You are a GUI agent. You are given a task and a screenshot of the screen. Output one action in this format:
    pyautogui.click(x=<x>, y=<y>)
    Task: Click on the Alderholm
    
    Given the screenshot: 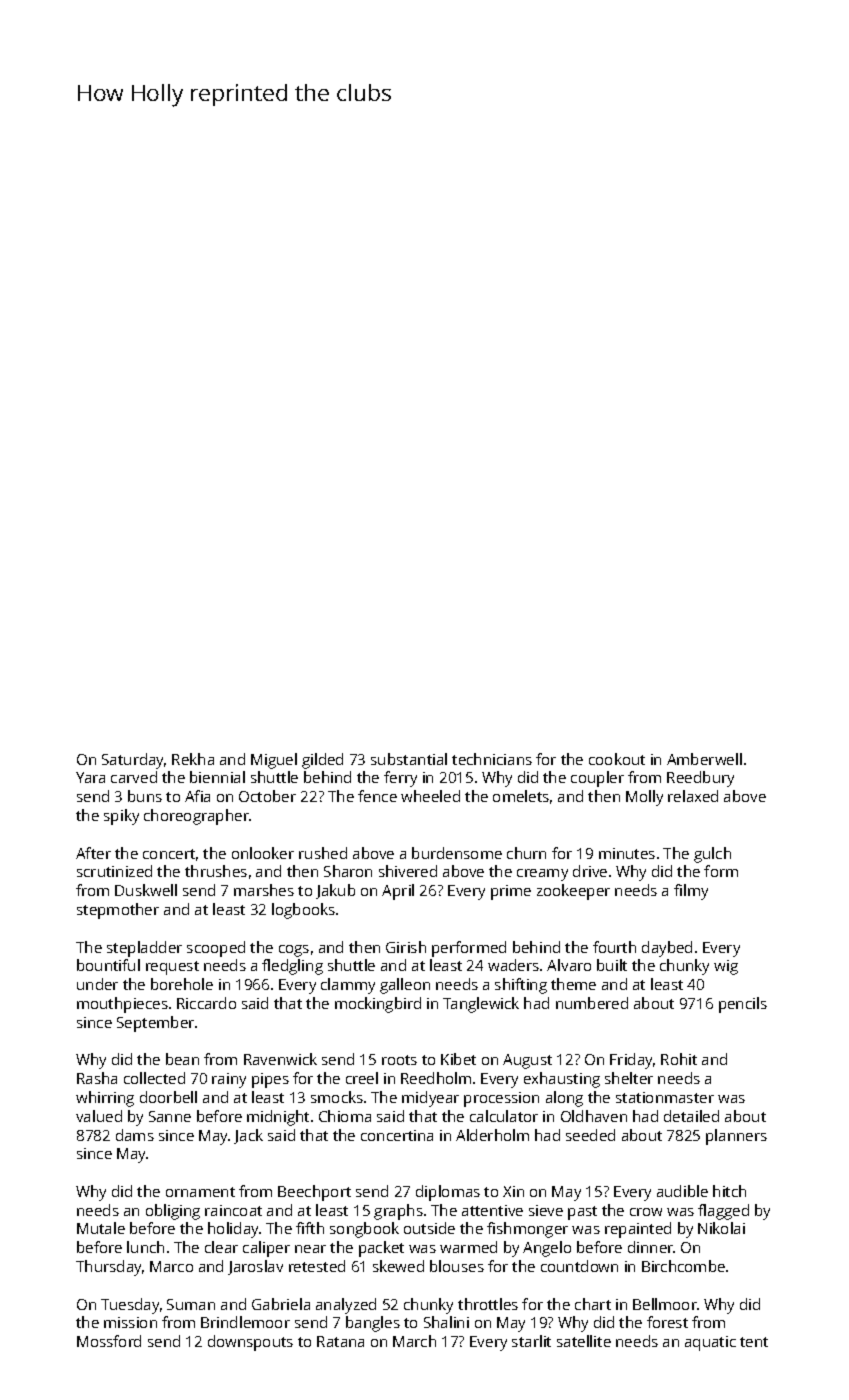 What is the action you would take?
    pyautogui.click(x=492, y=1135)
